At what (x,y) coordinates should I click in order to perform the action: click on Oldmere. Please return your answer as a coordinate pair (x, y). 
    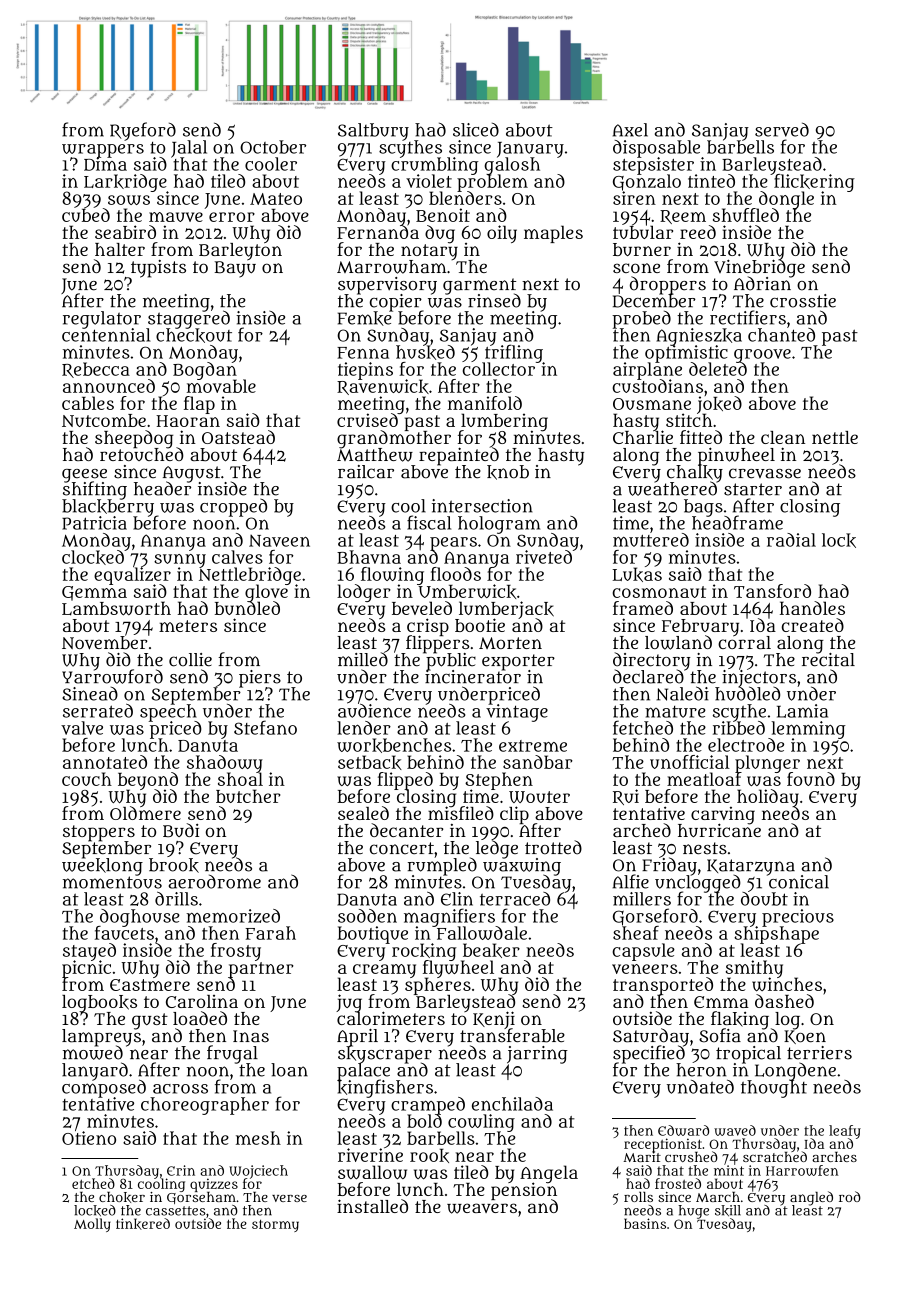
    Looking at the image, I should click on (145, 813).
